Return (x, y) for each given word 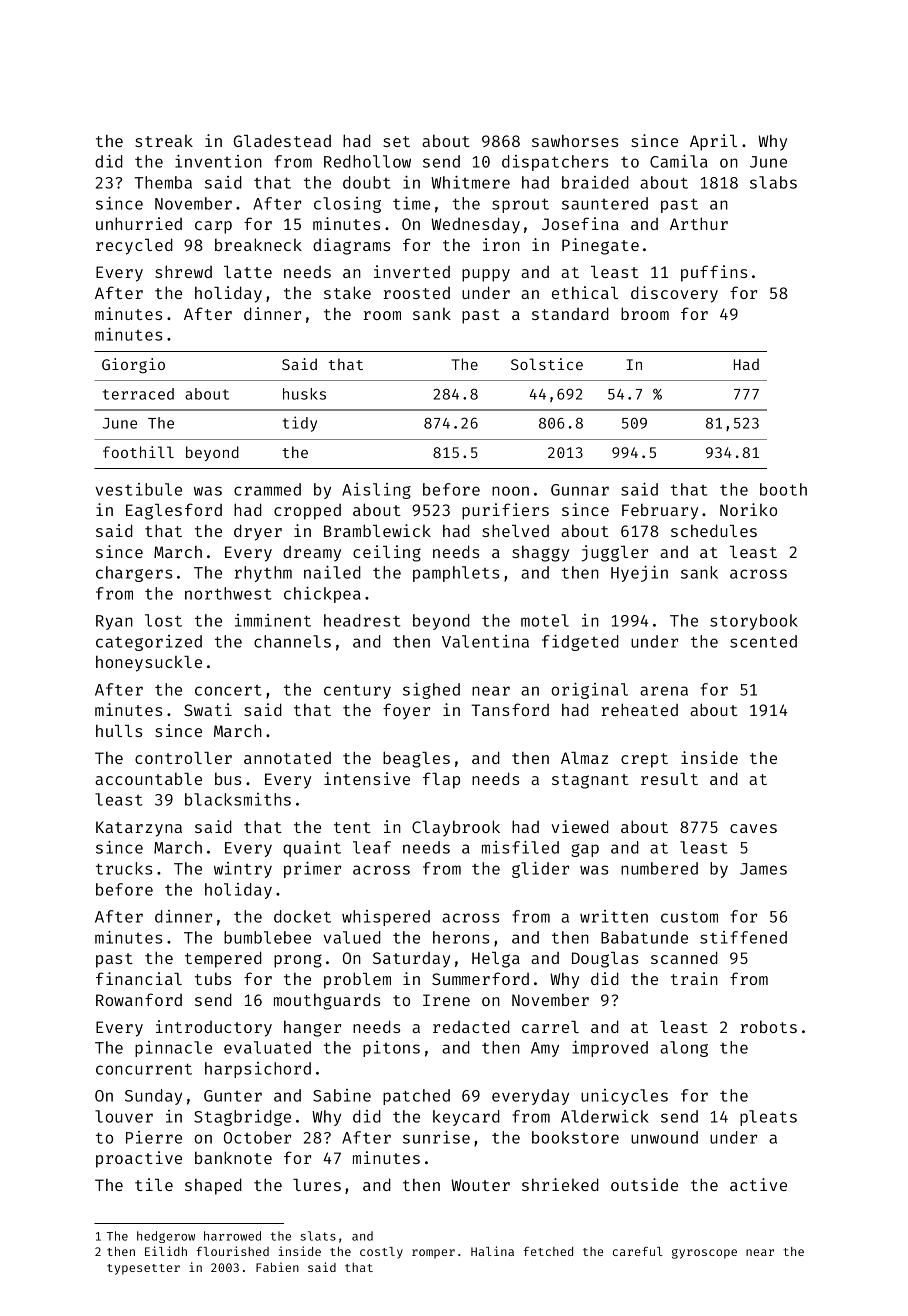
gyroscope (704, 1254)
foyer (406, 711)
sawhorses (575, 141)
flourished (232, 1251)
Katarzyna (139, 829)
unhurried (139, 223)
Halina (492, 1251)
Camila (679, 161)
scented (763, 641)
